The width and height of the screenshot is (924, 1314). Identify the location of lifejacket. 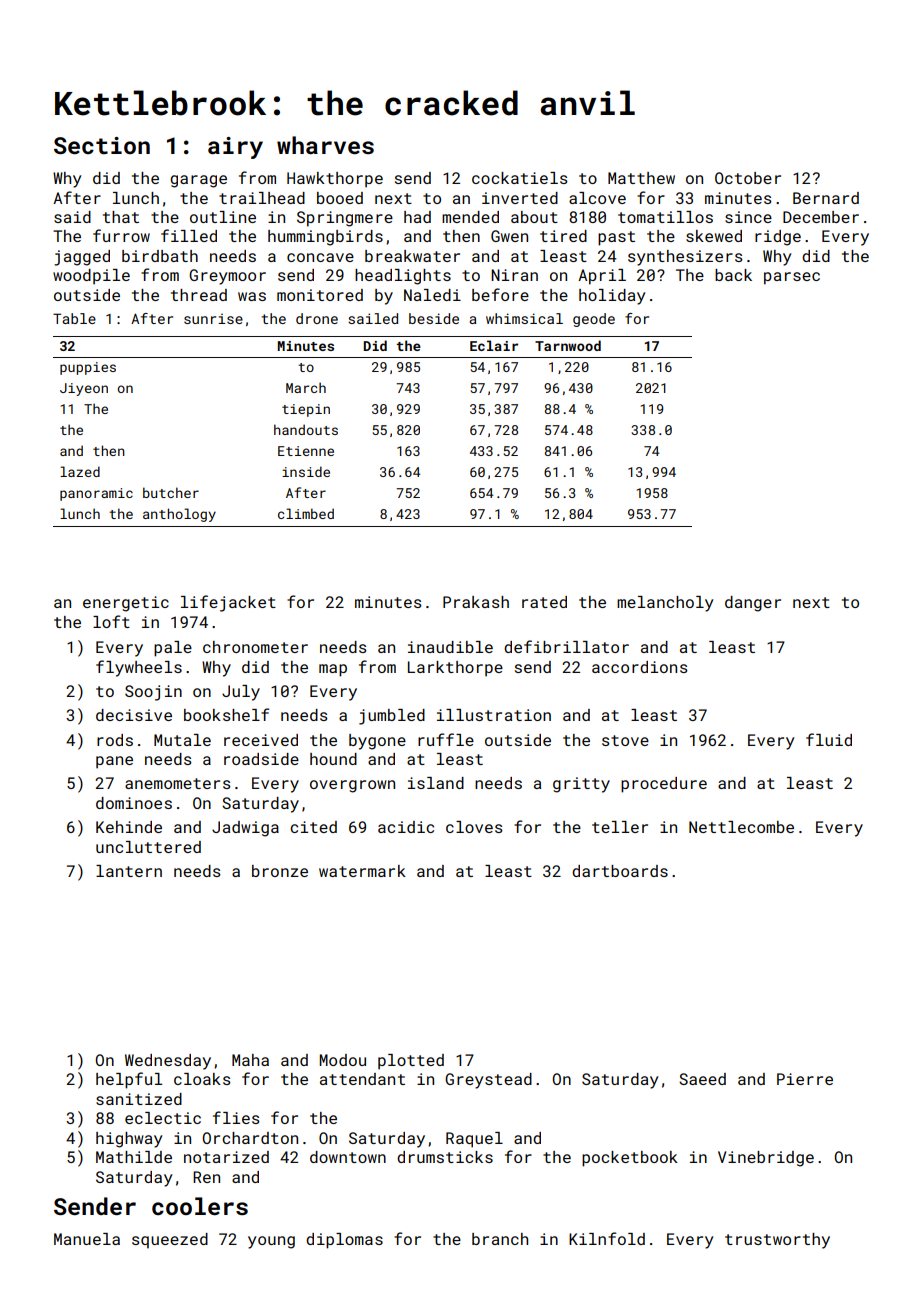
(228, 603).
